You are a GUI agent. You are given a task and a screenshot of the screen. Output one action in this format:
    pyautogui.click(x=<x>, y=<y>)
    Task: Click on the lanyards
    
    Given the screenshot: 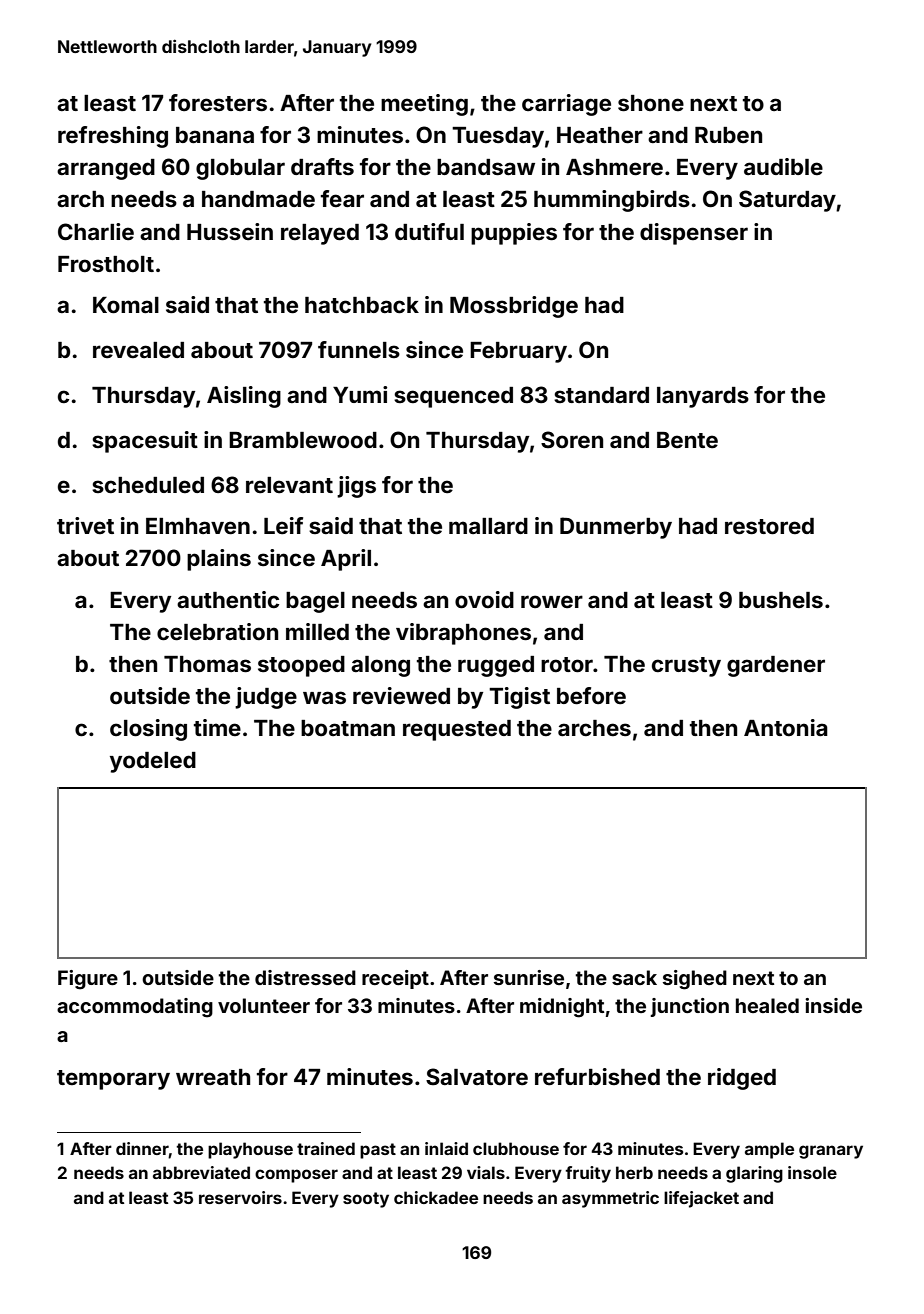 What is the action you would take?
    pyautogui.click(x=703, y=397)
